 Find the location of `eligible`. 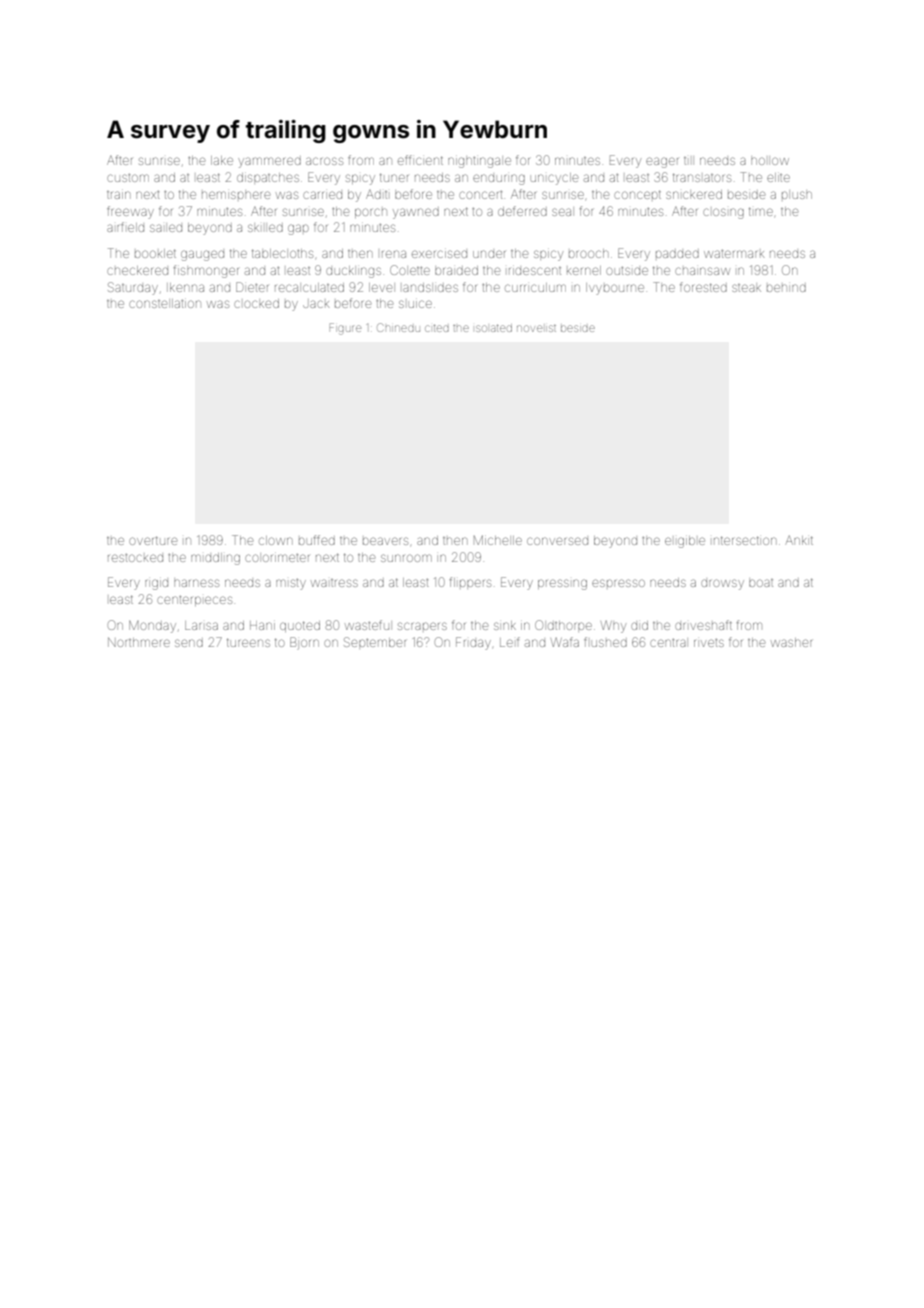

eligible is located at coordinates (685, 542).
